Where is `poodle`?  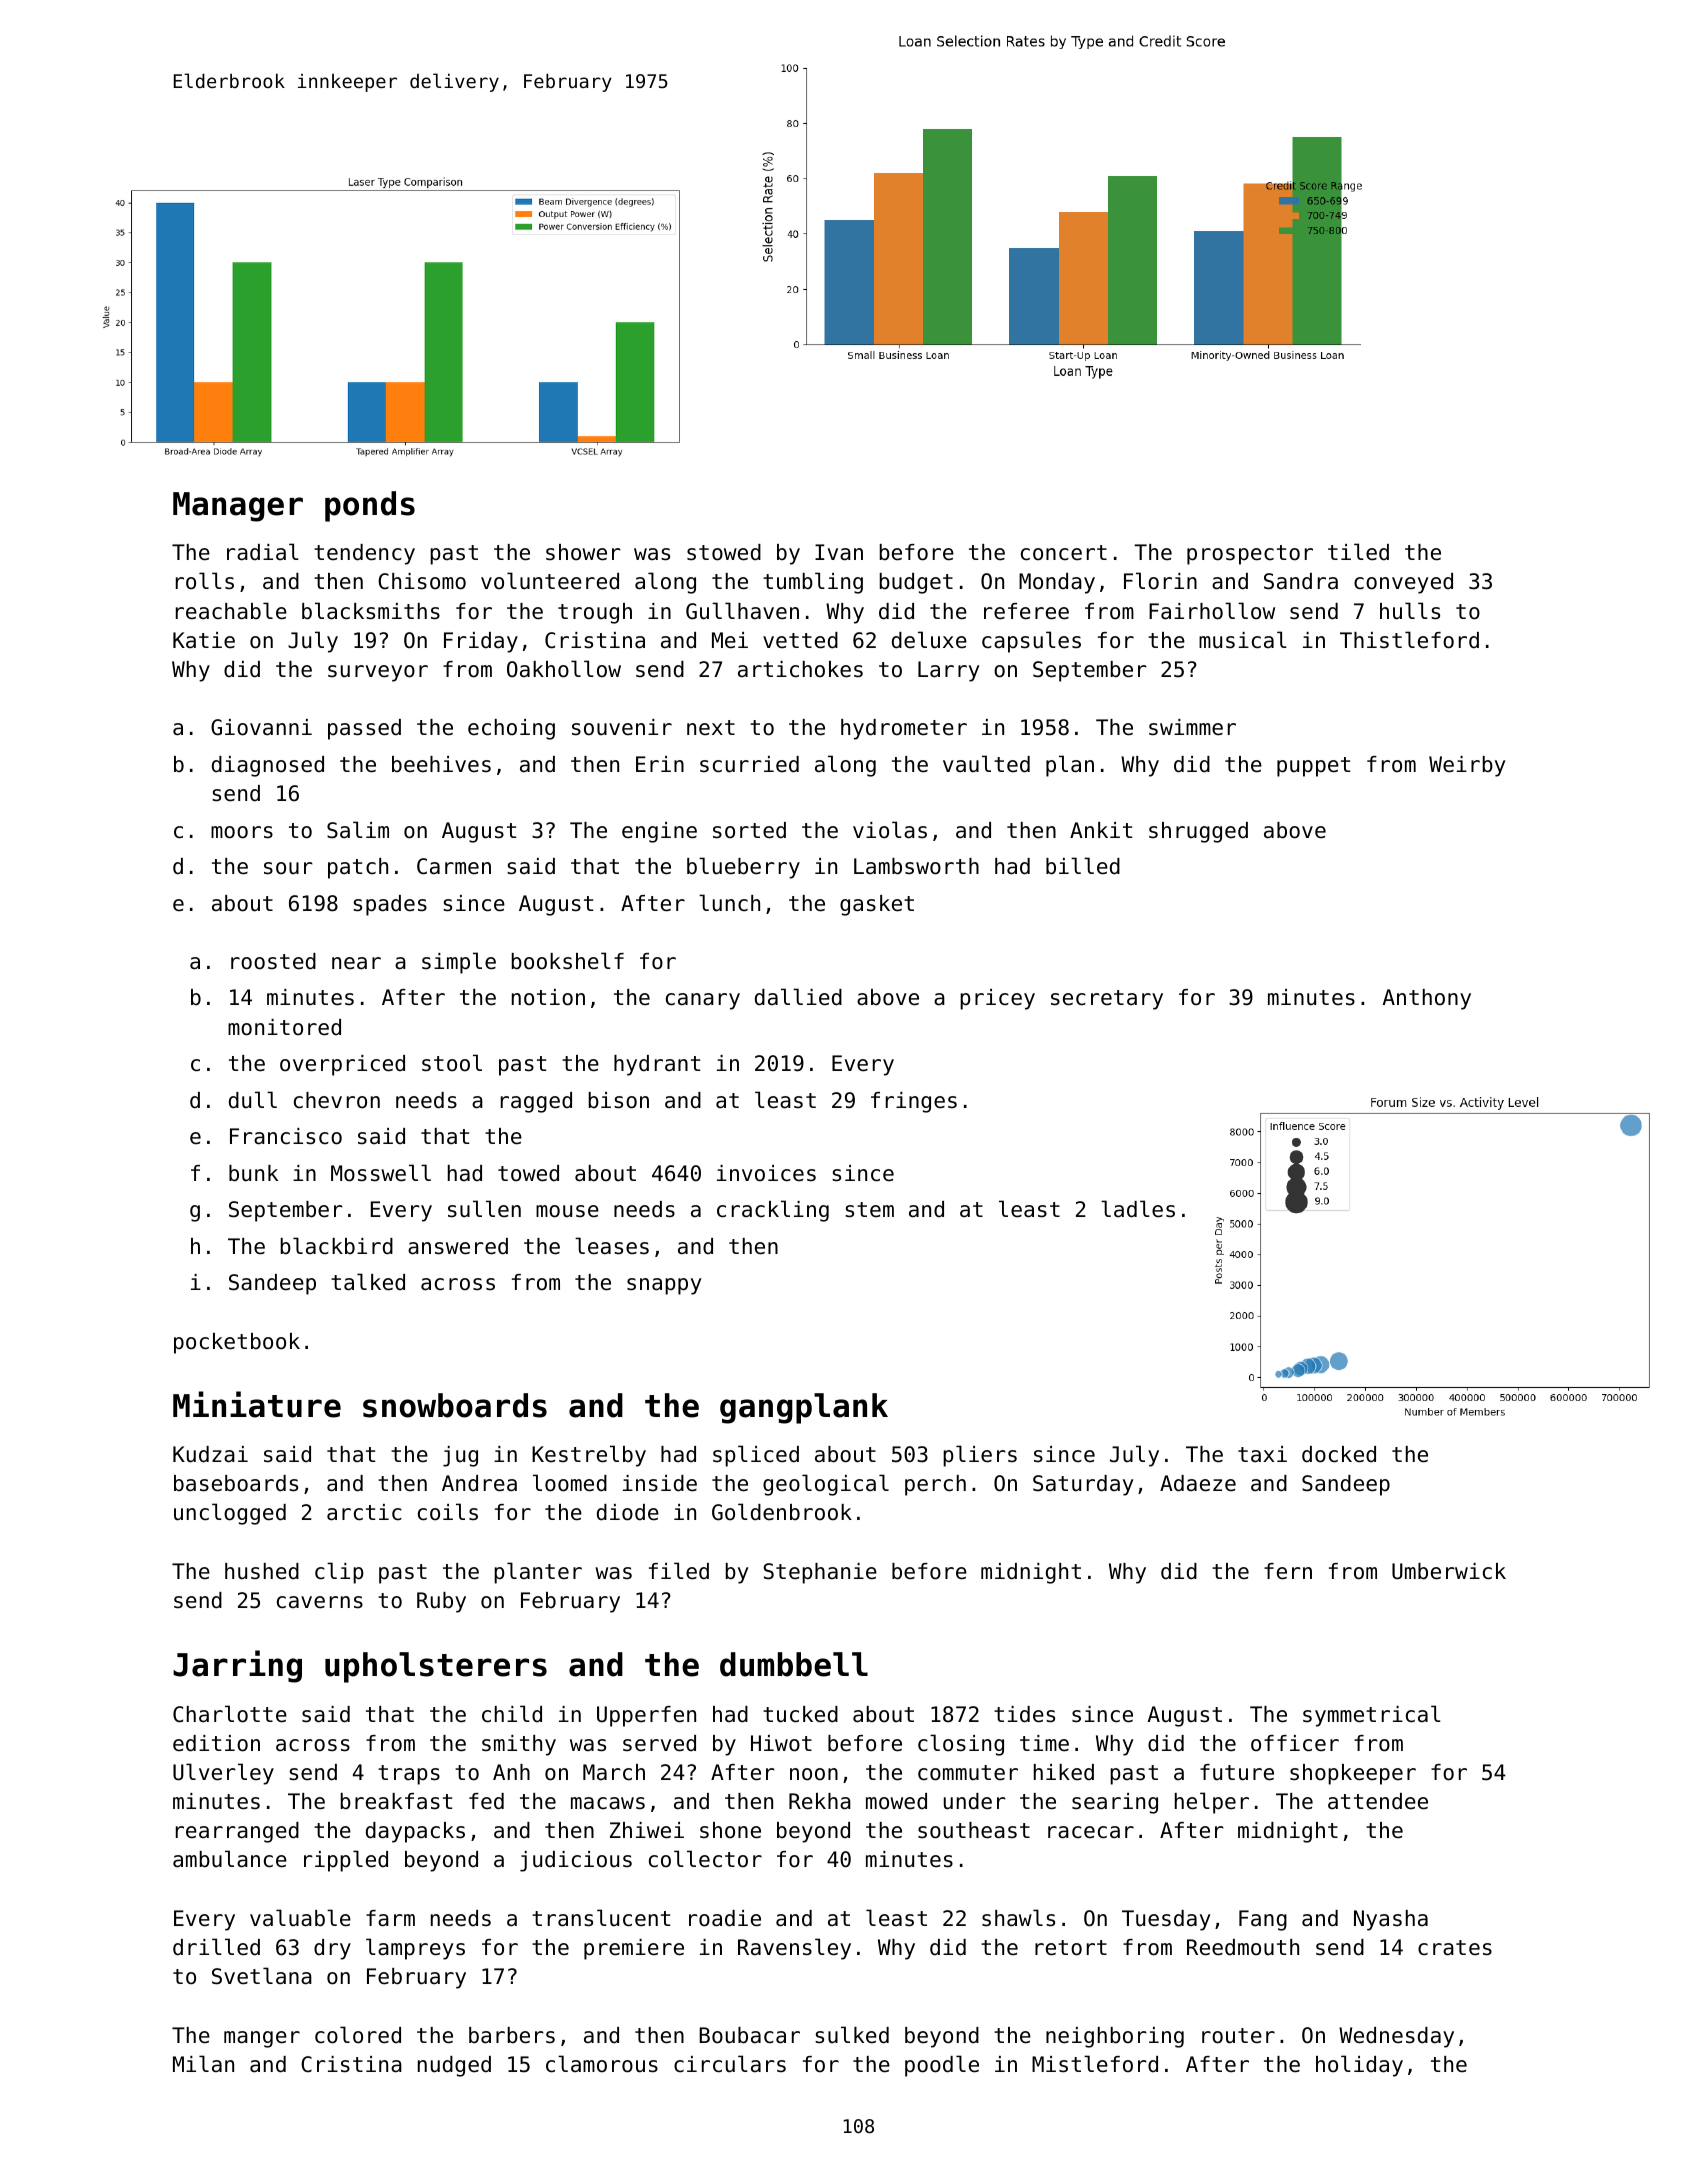 poodle is located at coordinates (942, 2066).
